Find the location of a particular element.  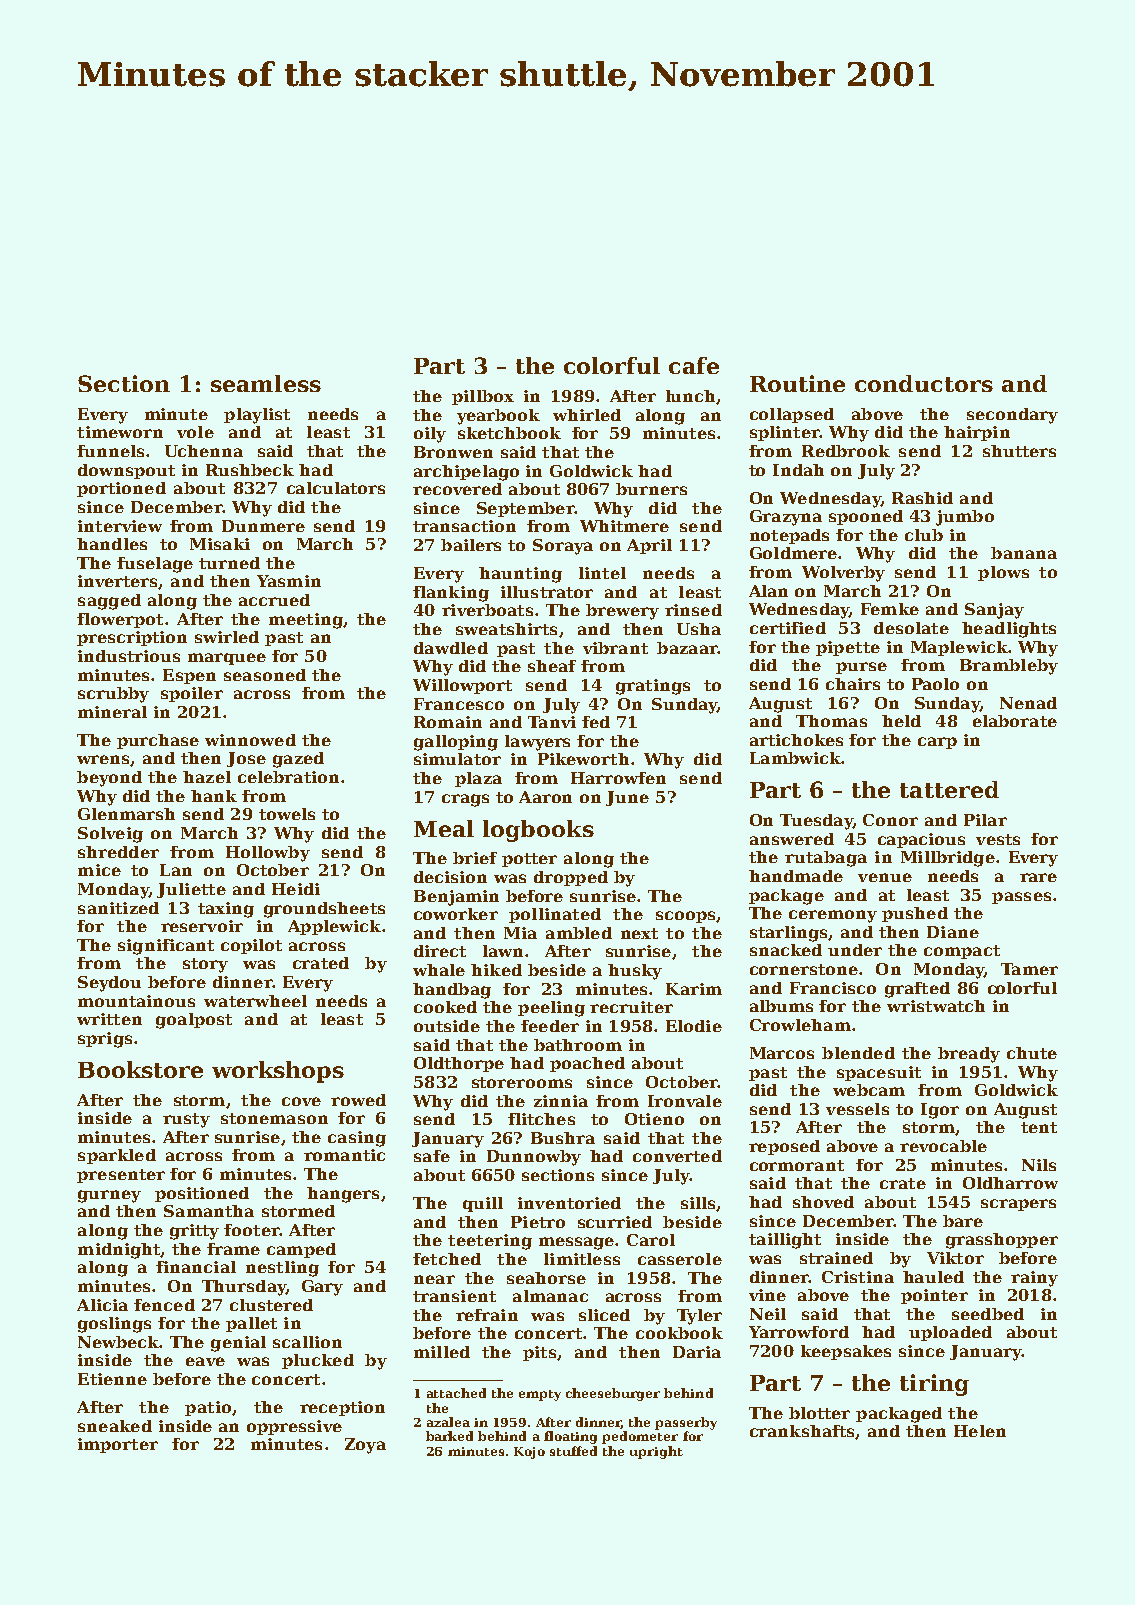

cafe is located at coordinates (694, 365).
